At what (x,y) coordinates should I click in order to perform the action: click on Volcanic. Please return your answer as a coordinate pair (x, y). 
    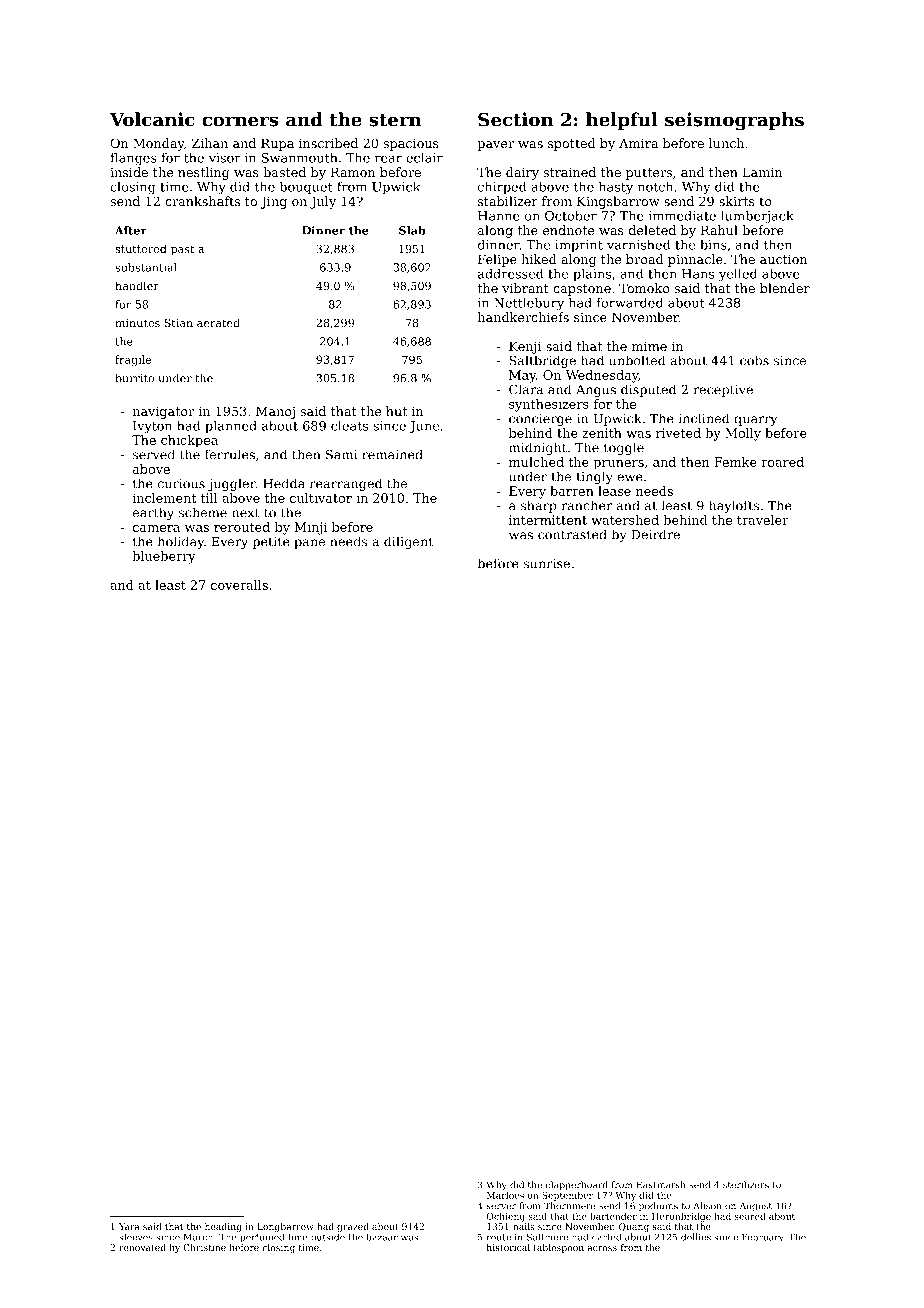
    Looking at the image, I should click on (152, 119).
